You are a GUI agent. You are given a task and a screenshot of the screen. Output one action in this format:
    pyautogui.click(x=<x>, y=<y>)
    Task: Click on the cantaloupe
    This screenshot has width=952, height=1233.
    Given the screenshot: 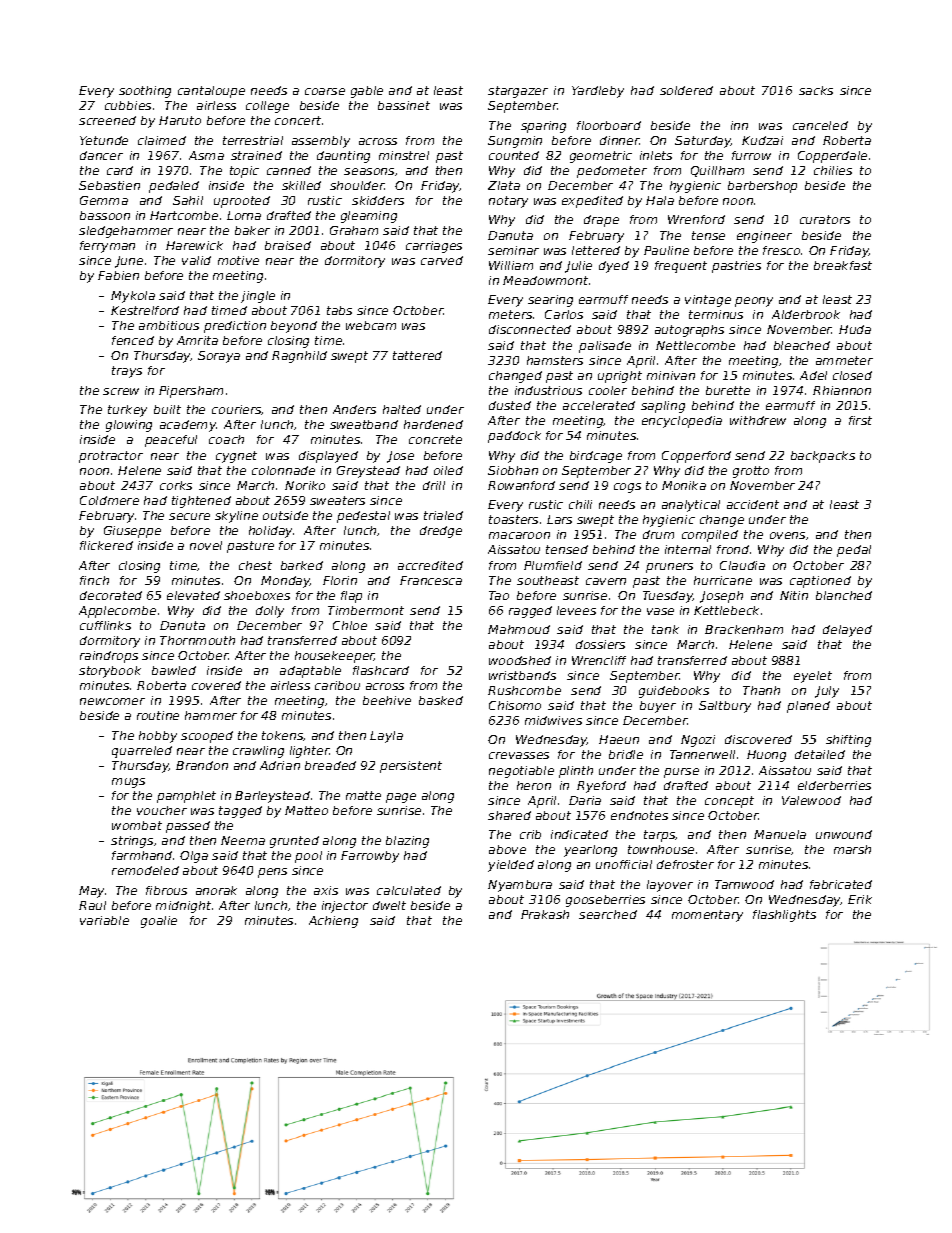 What is the action you would take?
    pyautogui.click(x=211, y=92)
